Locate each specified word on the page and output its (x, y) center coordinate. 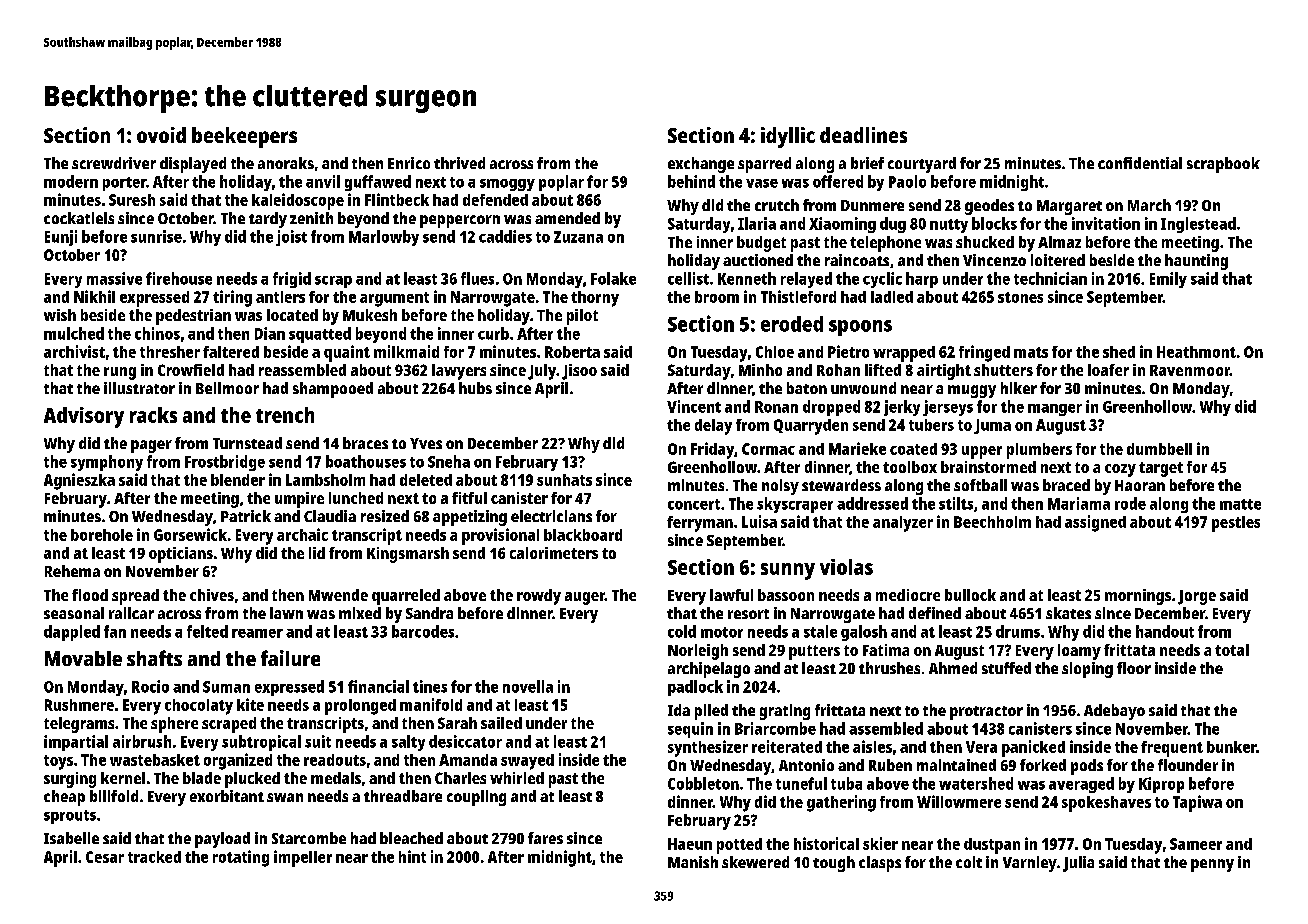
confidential (1140, 163)
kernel (123, 778)
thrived (459, 163)
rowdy (539, 597)
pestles (1236, 524)
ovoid (161, 135)
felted (207, 631)
